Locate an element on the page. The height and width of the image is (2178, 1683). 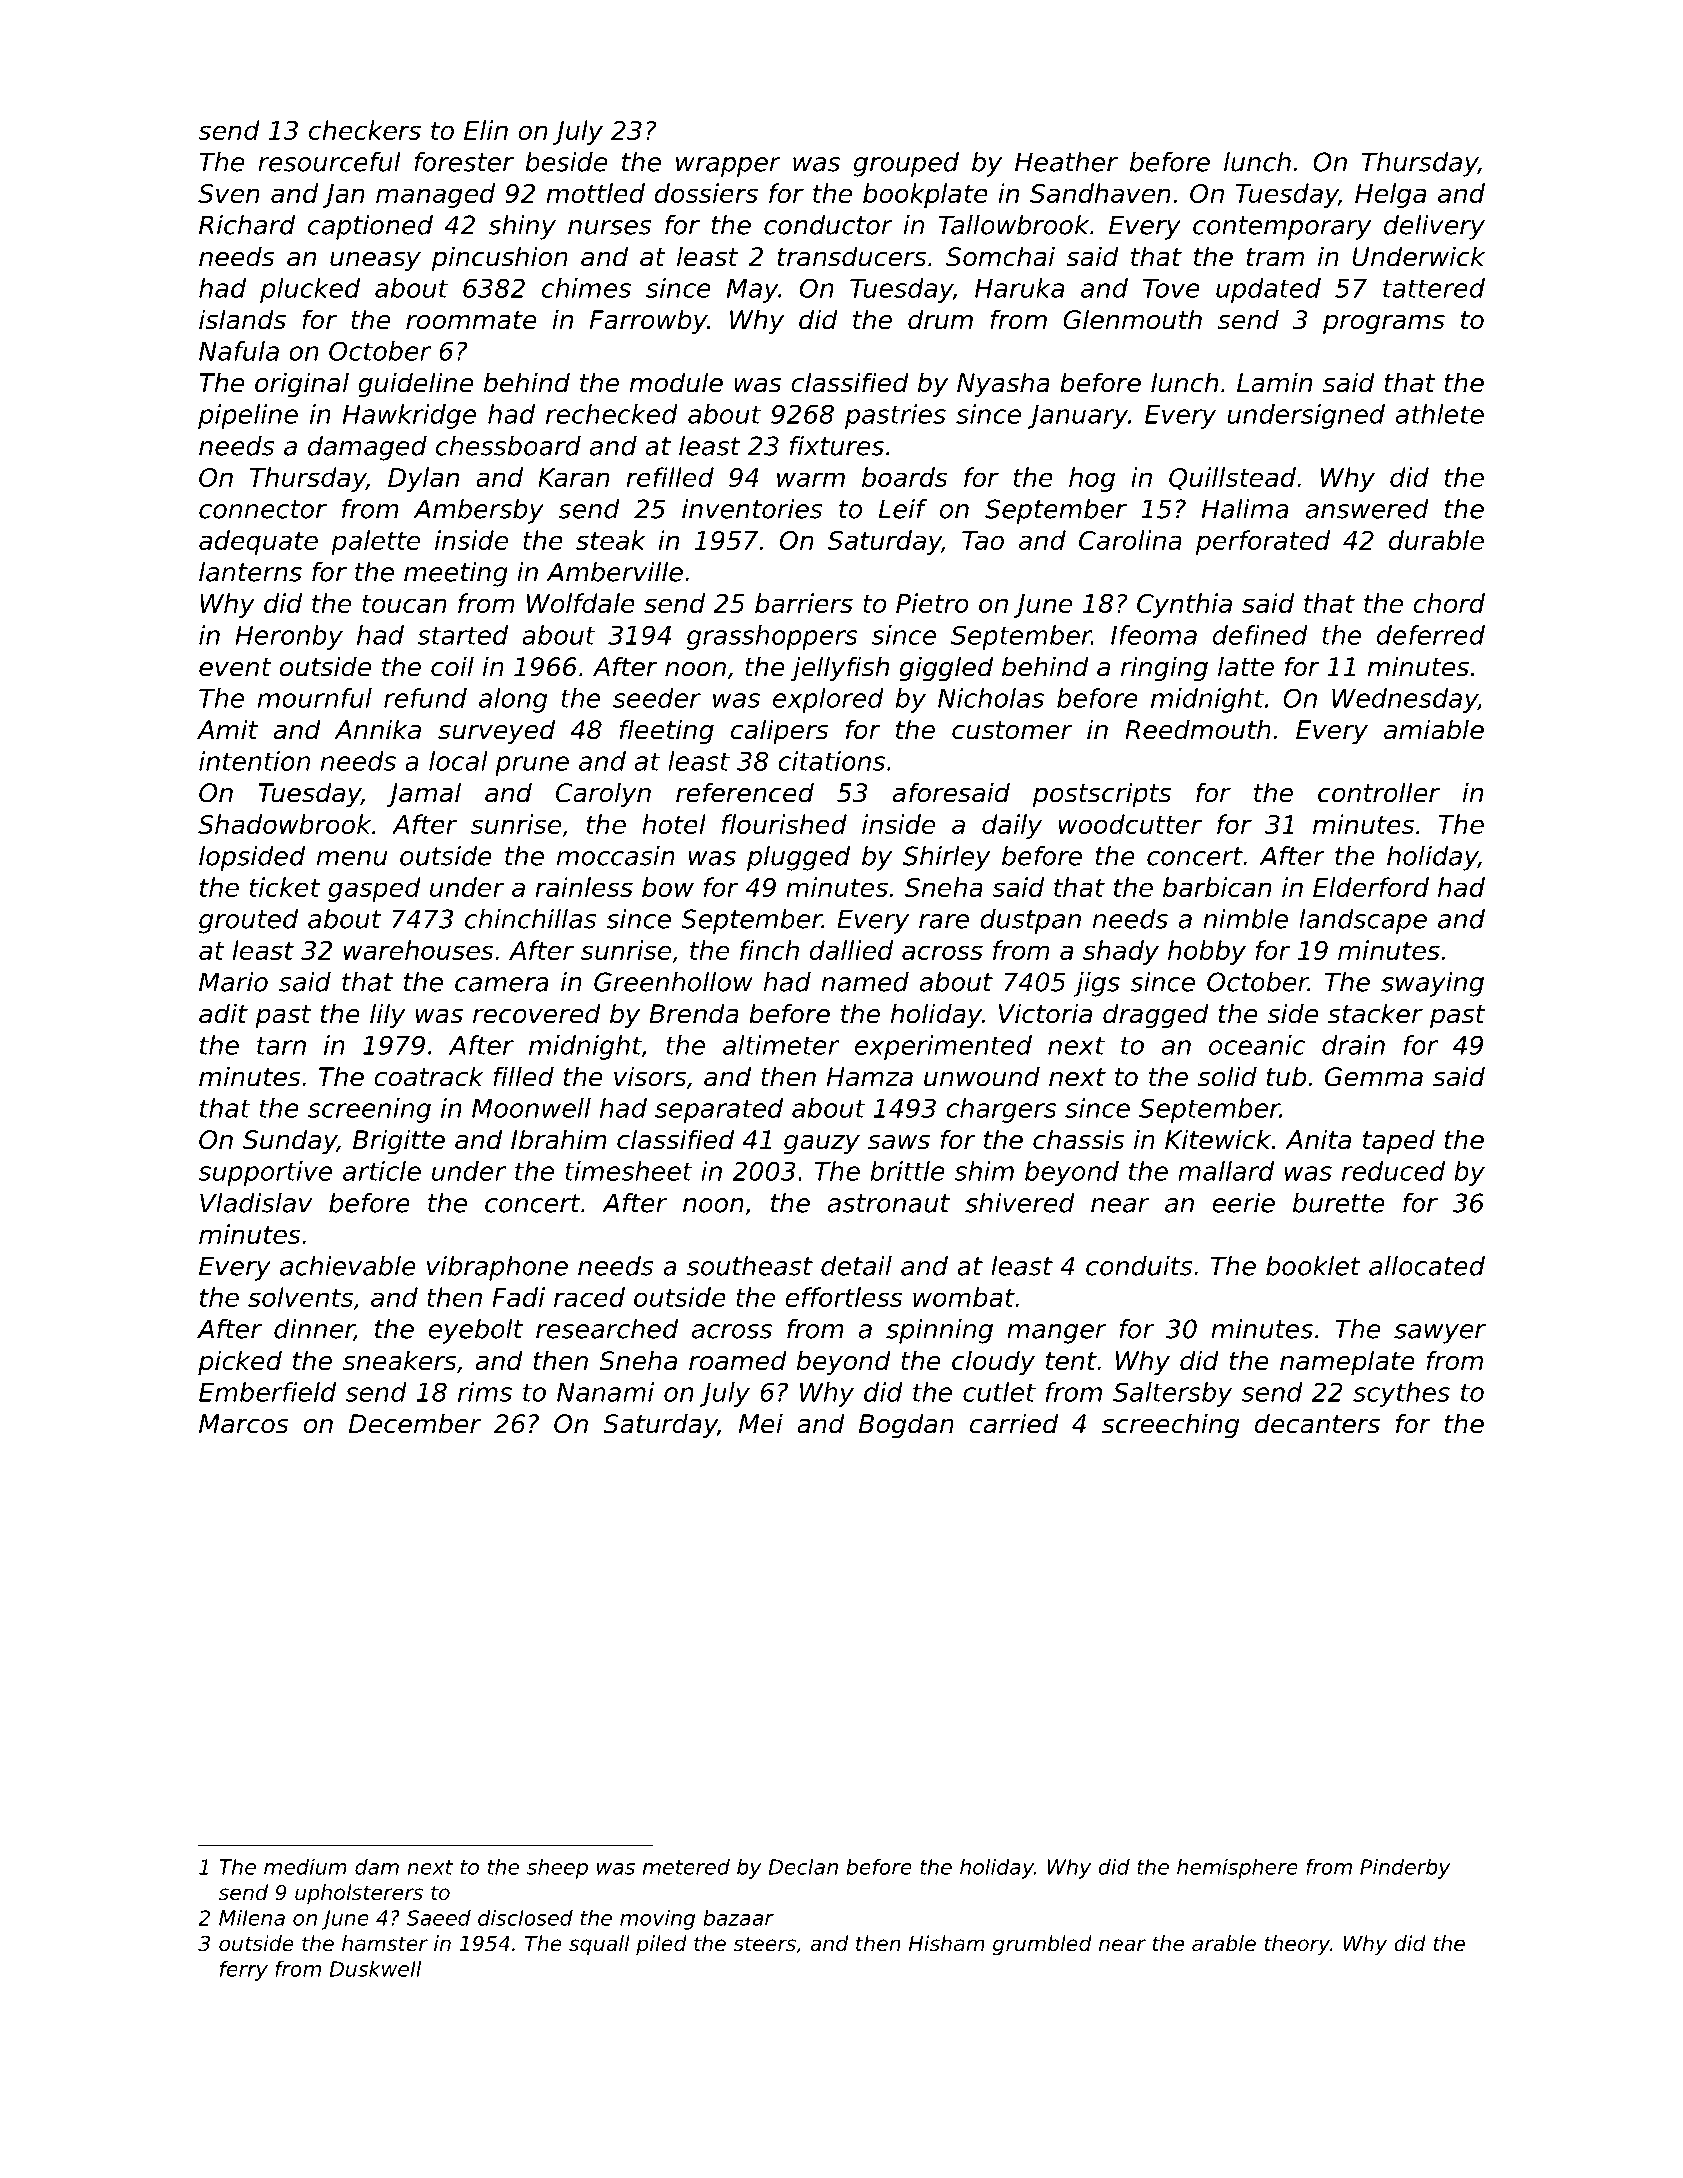
Pinderby is located at coordinates (1405, 1869).
